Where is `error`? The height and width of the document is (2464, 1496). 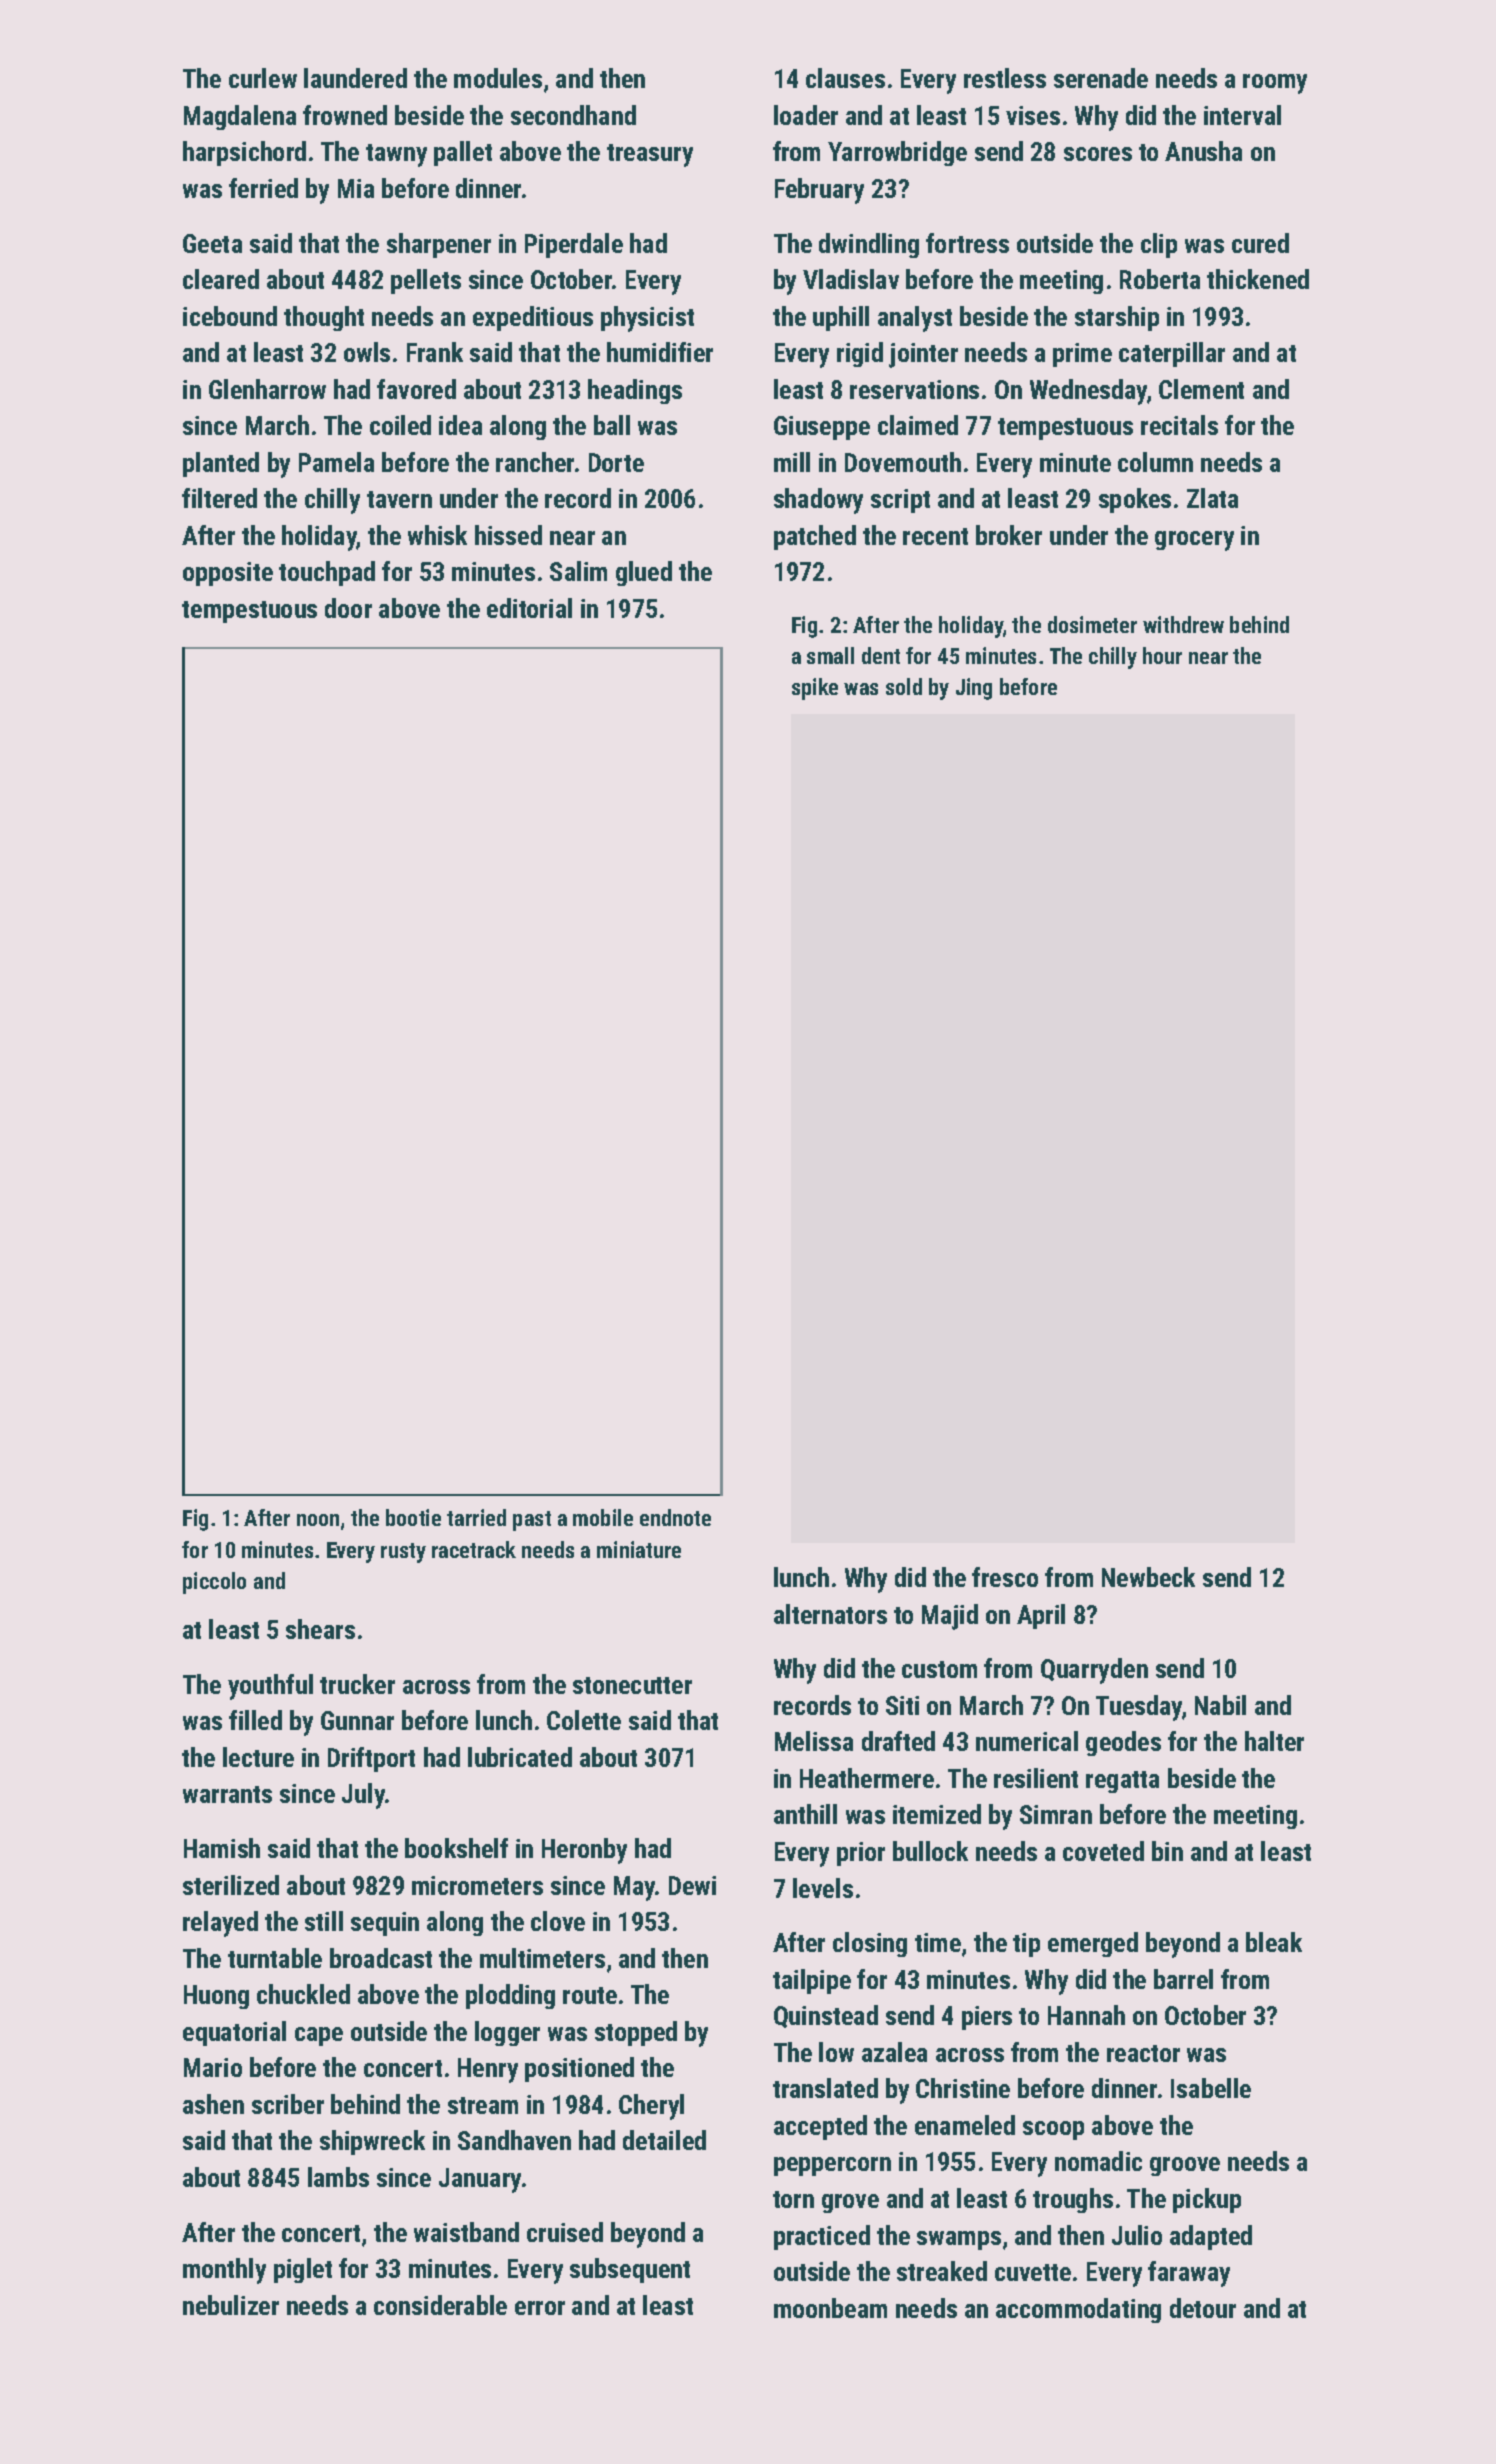 error is located at coordinates (540, 2308).
